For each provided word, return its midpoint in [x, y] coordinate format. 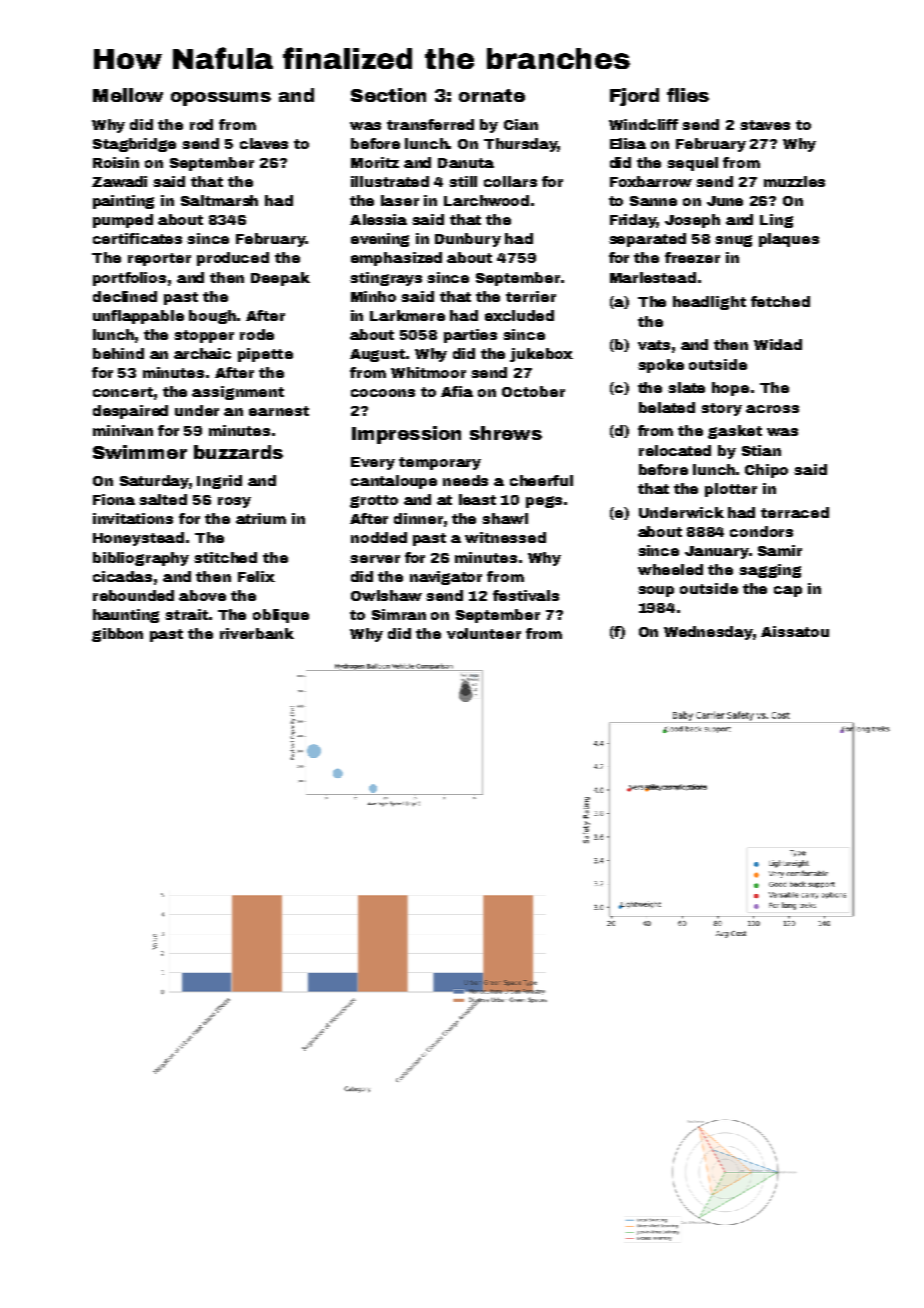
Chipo [766, 471]
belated [667, 407]
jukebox [541, 355]
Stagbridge [134, 145]
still [463, 181]
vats [654, 345]
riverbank [257, 633]
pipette [265, 355]
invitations [133, 518]
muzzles [794, 181]
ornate [492, 95]
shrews [506, 433]
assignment [238, 393]
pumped [123, 221]
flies [688, 95]
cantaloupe [394, 482]
